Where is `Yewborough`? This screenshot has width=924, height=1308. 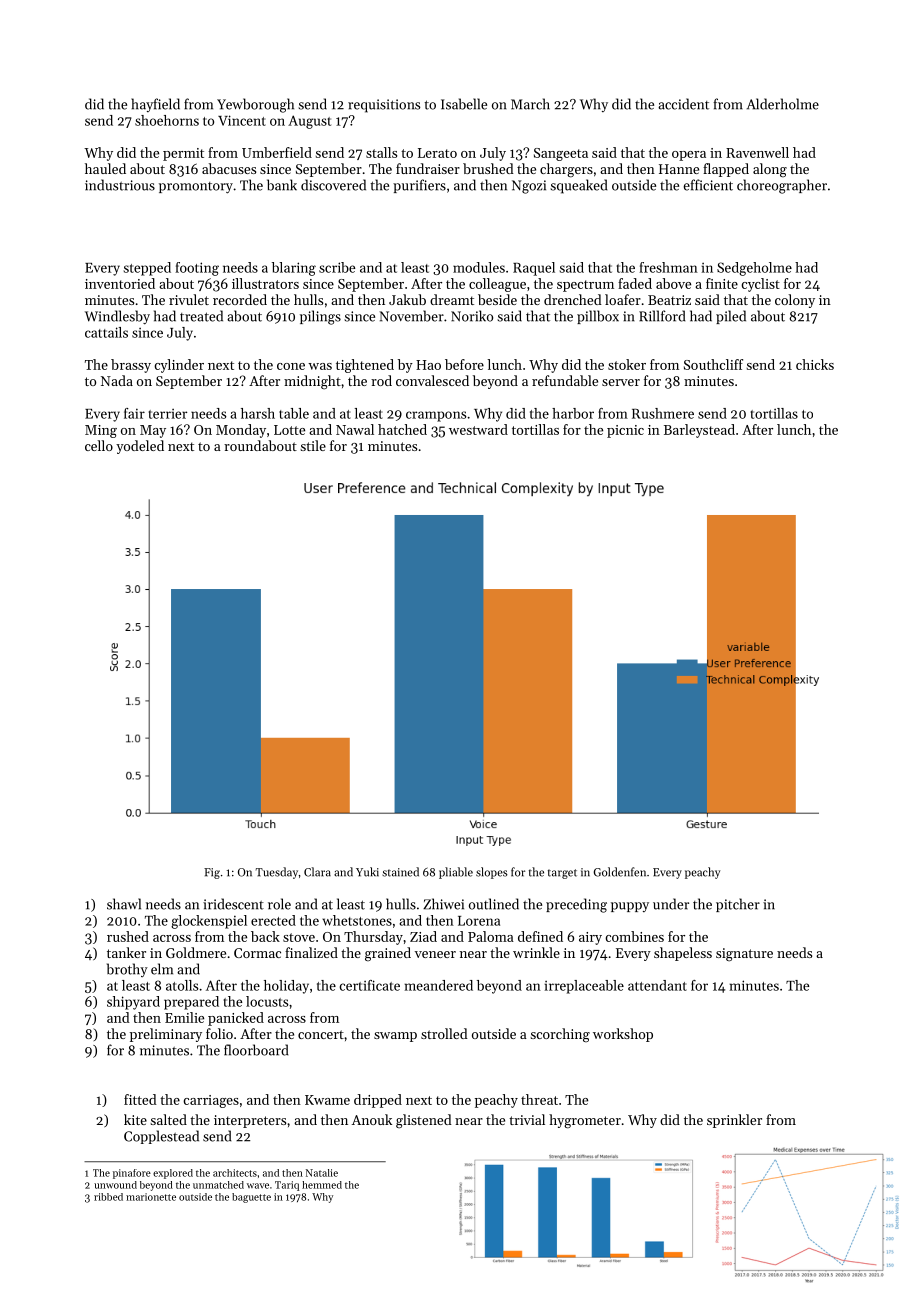
Yewborough is located at coordinates (255, 105).
